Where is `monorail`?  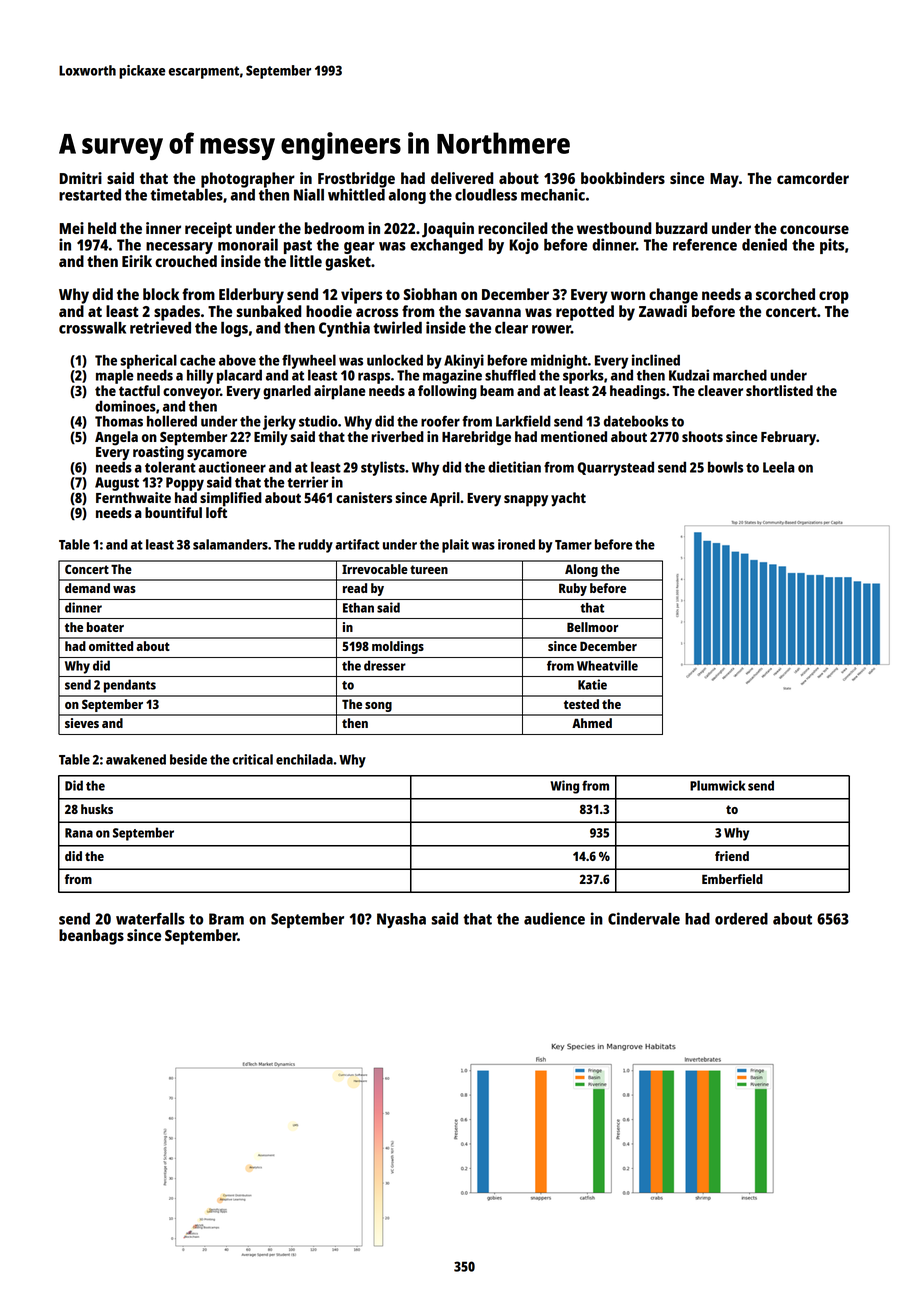
monorail is located at coordinates (248, 244).
